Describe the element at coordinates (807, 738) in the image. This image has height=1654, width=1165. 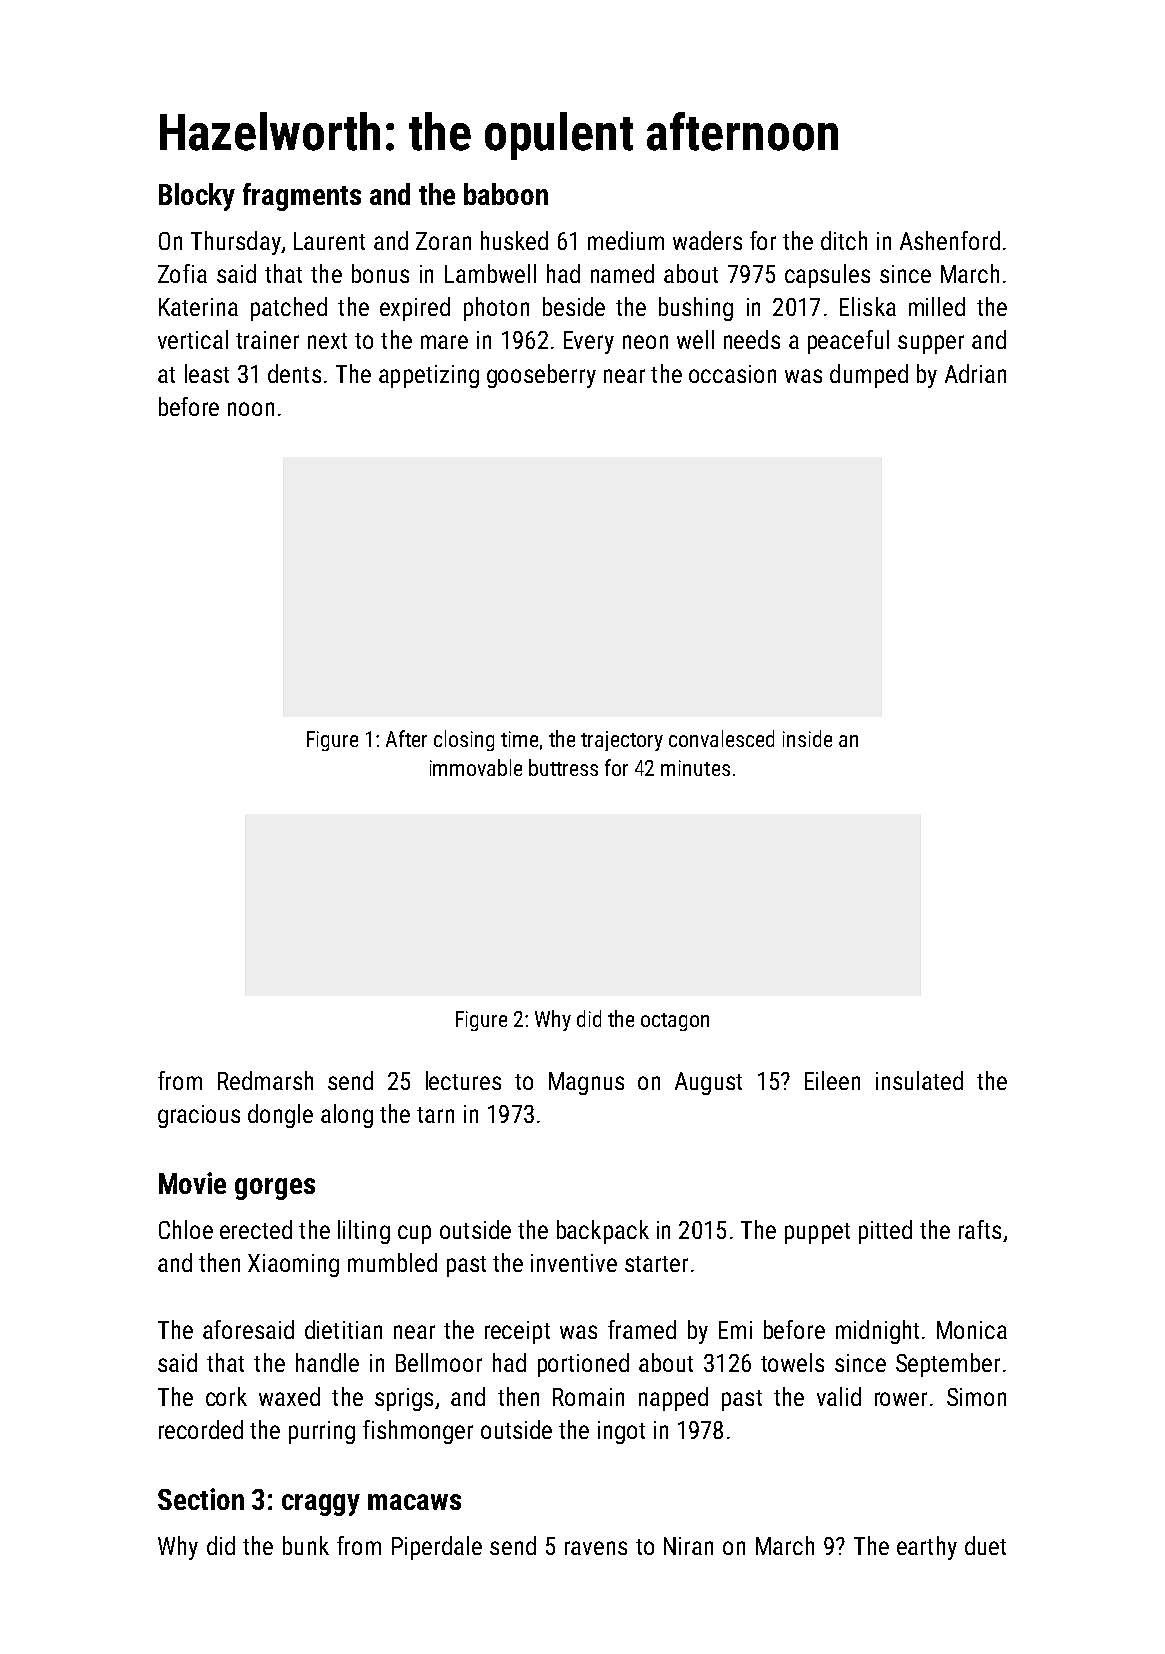
I see `inside` at that location.
